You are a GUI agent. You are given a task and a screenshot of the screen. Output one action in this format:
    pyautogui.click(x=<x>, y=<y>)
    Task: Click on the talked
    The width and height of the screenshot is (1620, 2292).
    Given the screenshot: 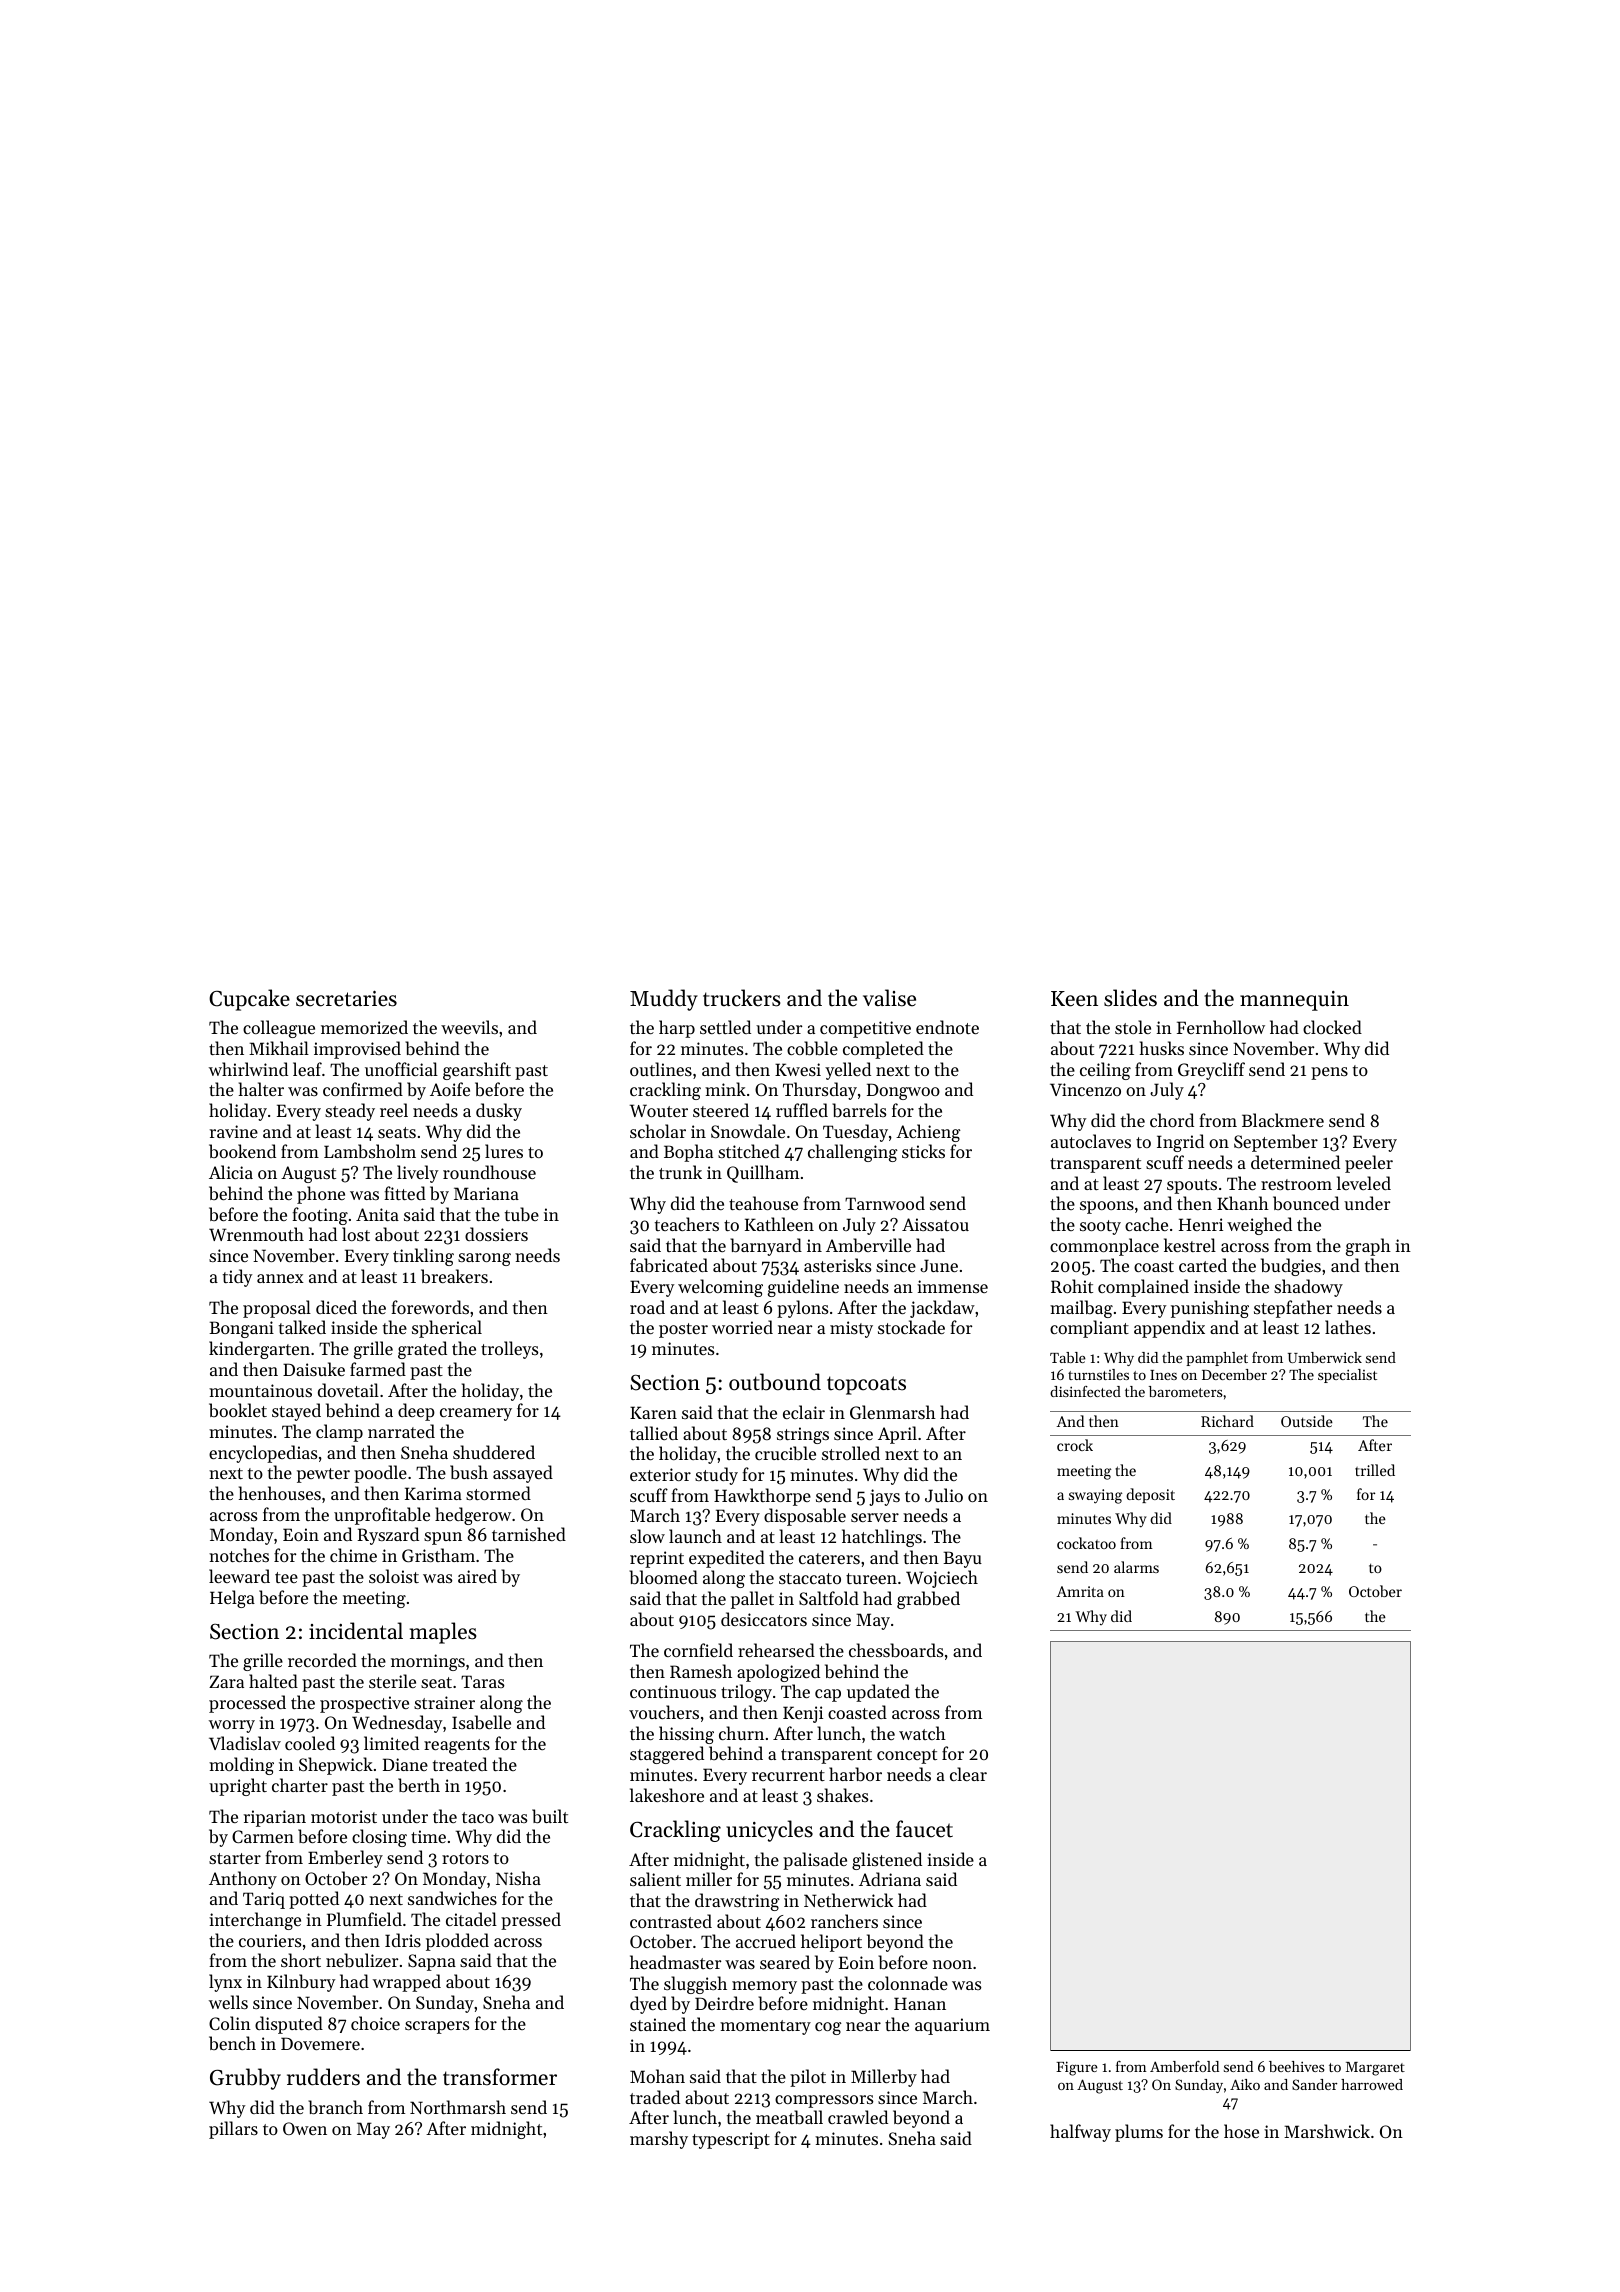 What is the action you would take?
    pyautogui.click(x=302, y=1327)
